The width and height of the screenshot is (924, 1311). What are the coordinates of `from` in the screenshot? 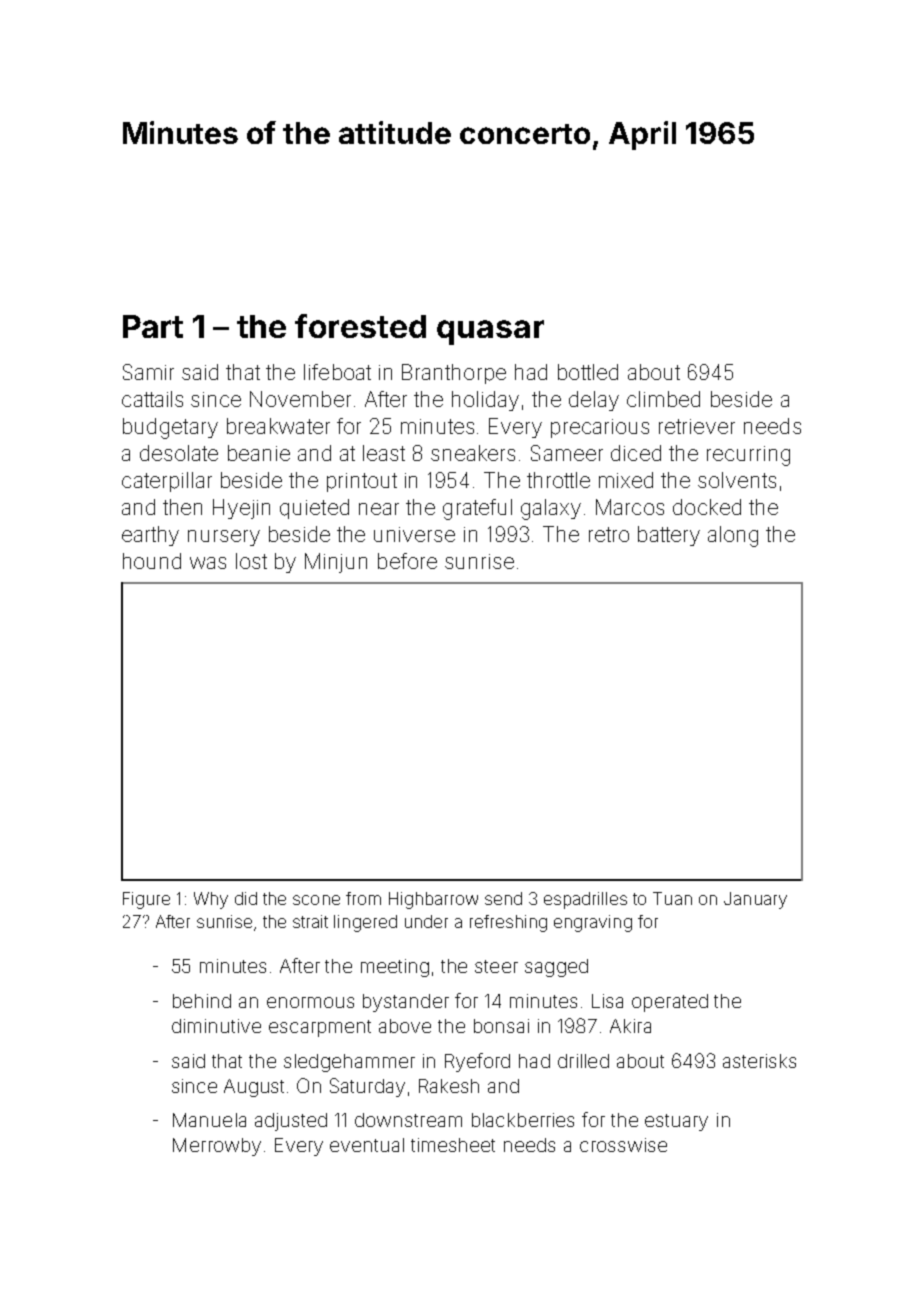 It's located at (363, 898).
